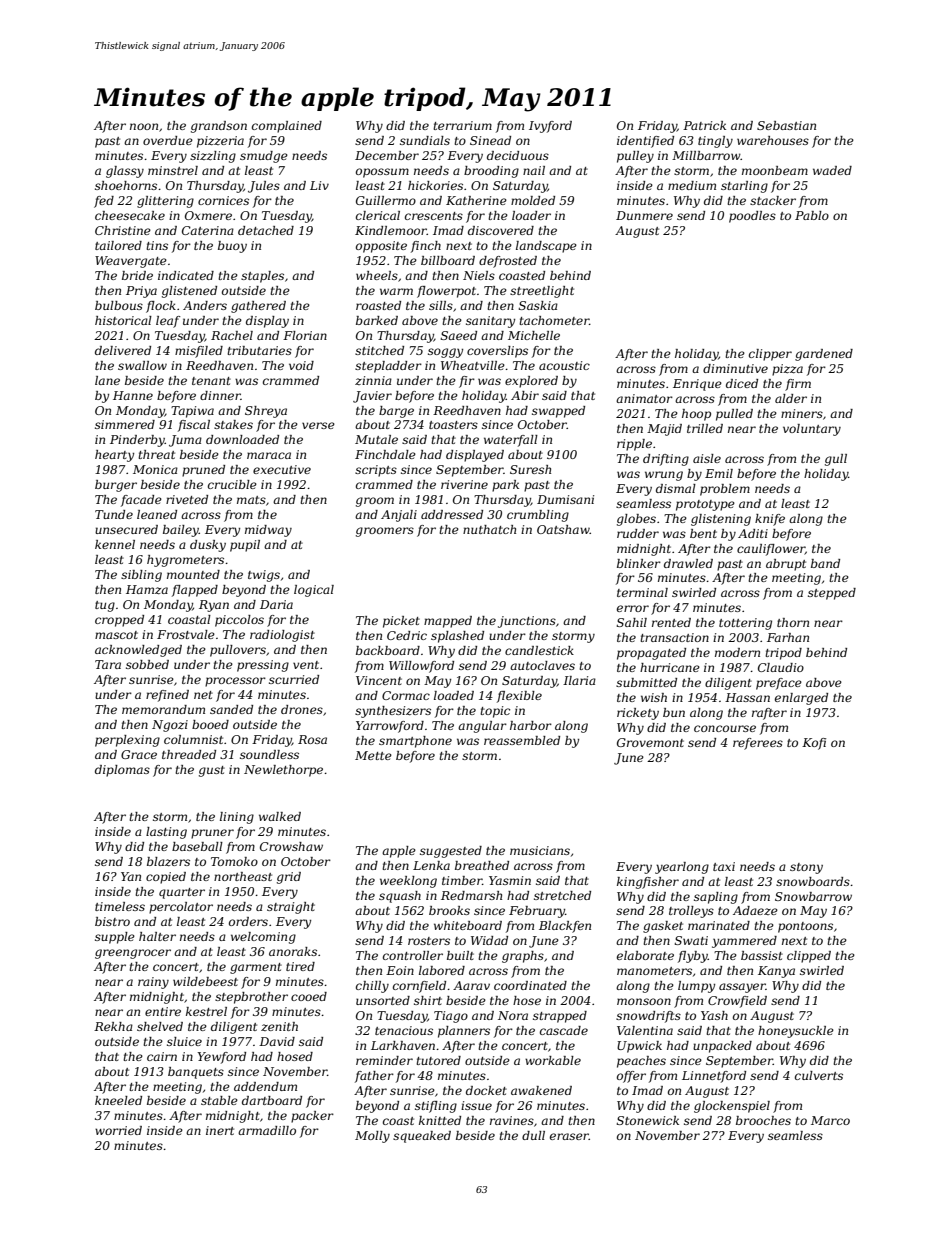  Describe the element at coordinates (118, 1130) in the screenshot. I see `worried` at that location.
